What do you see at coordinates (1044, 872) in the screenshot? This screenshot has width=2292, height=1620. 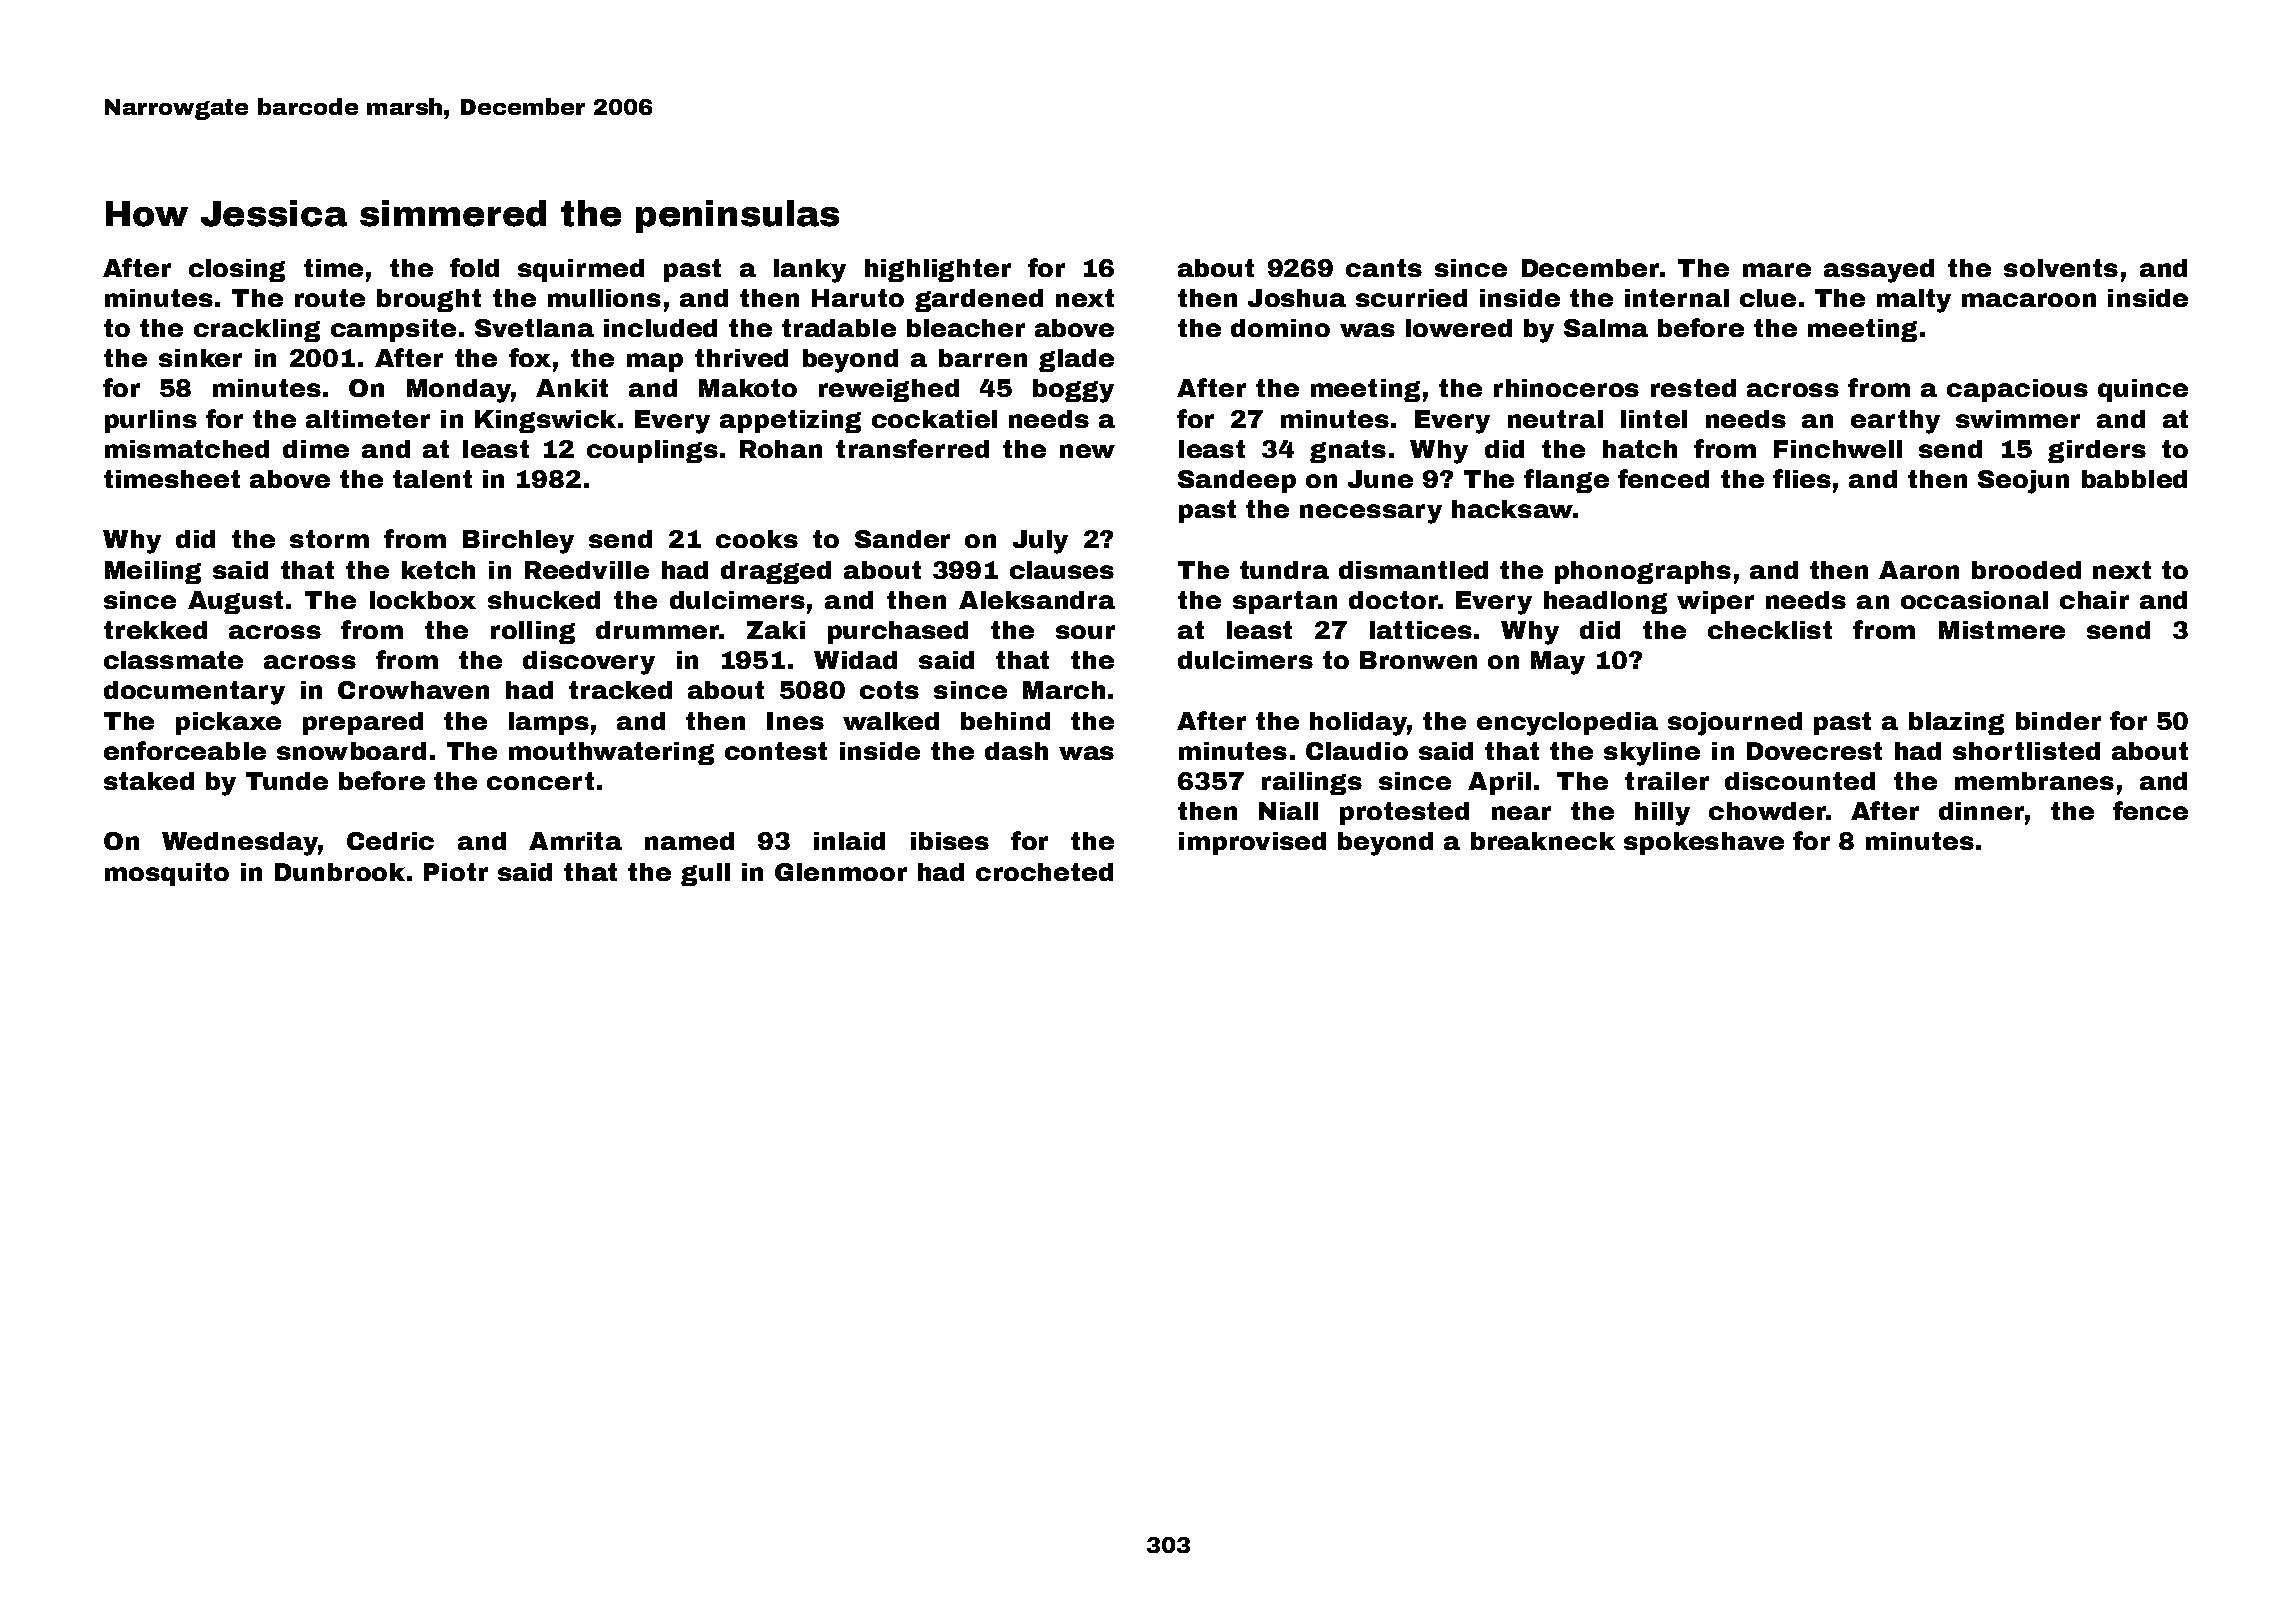 I see `crocheted` at bounding box center [1044, 872].
